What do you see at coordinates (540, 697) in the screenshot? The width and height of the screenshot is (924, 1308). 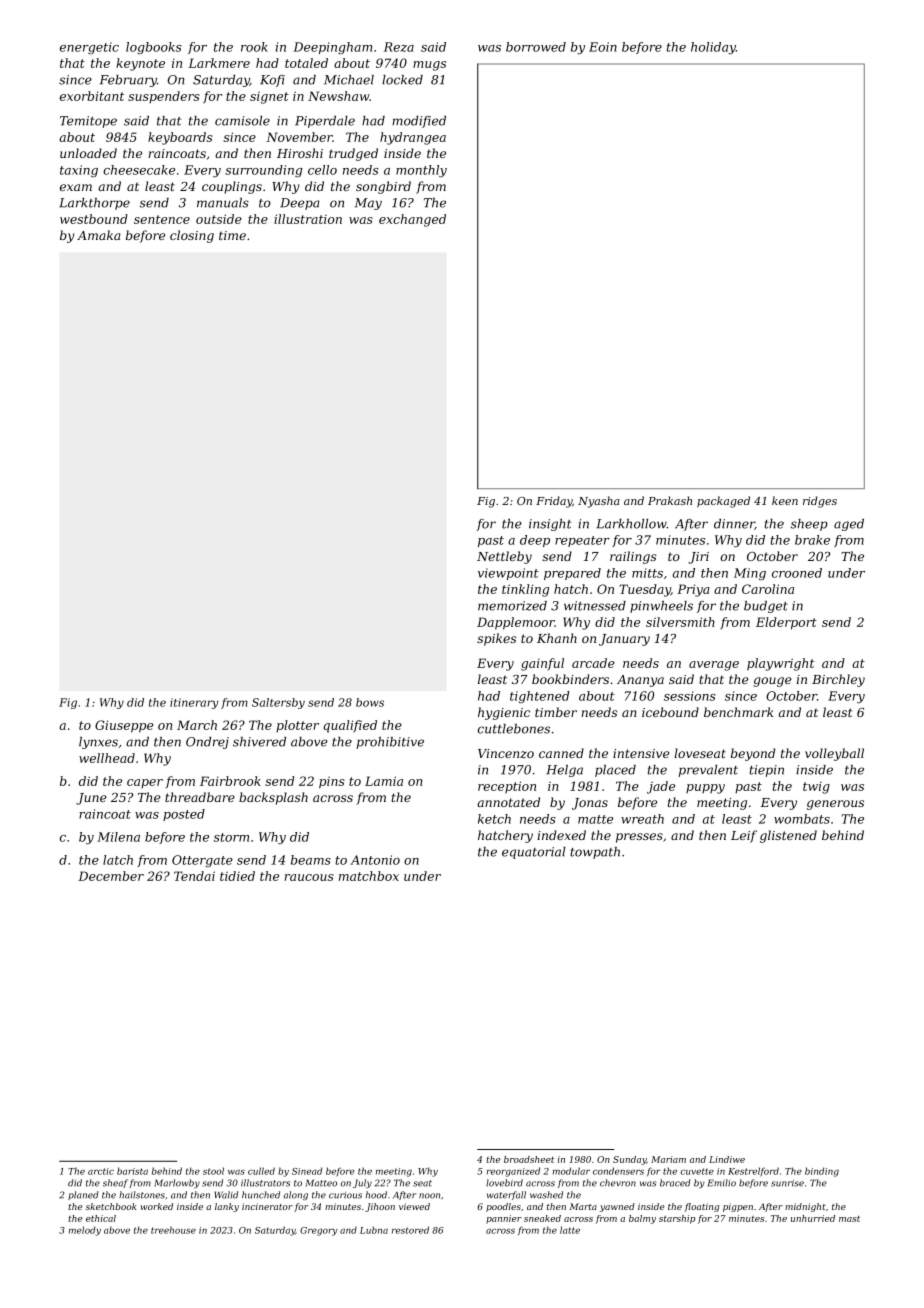 I see `tightened` at bounding box center [540, 697].
